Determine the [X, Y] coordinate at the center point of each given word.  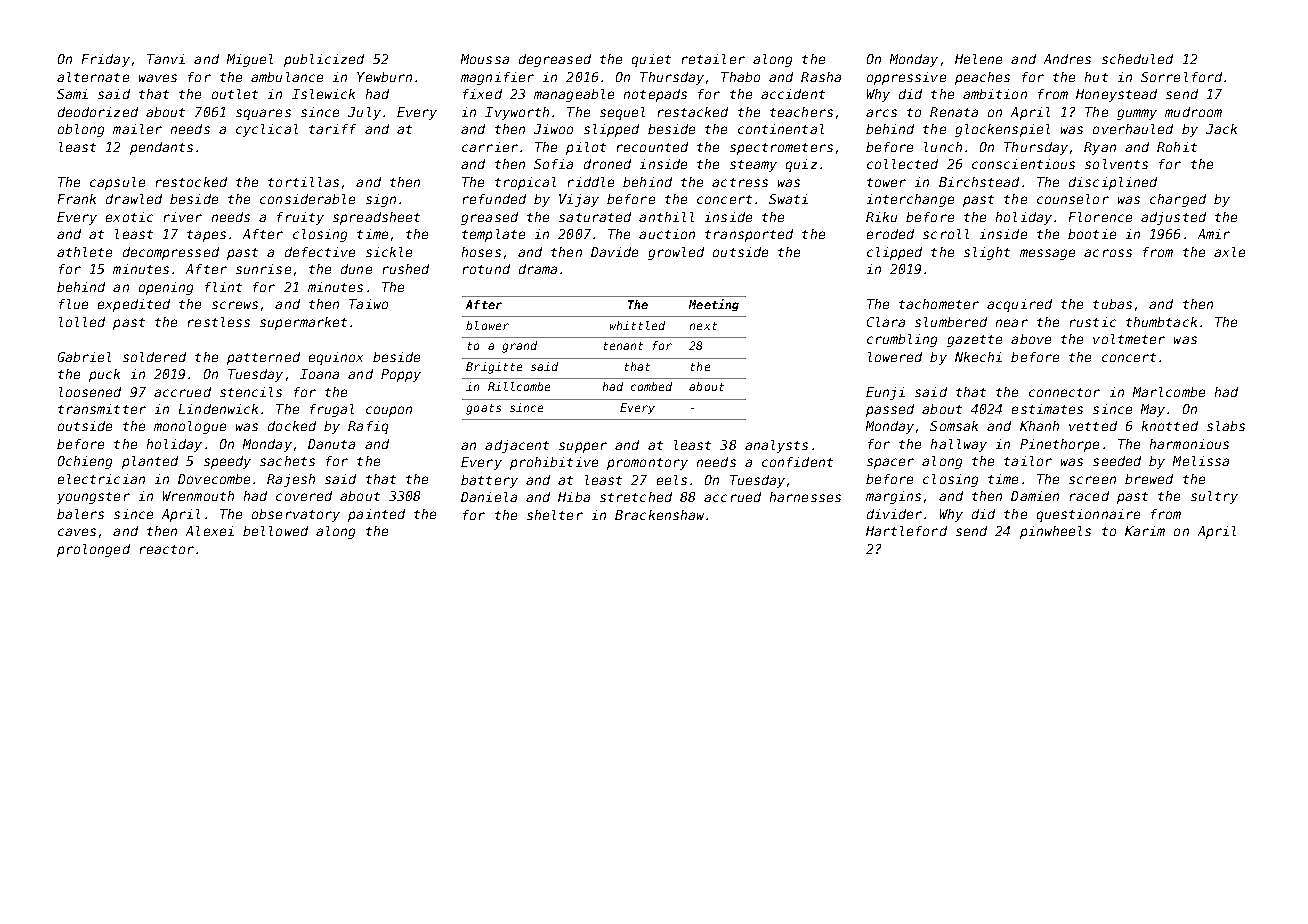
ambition [995, 94]
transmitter [102, 409]
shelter [555, 515]
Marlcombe [1169, 392]
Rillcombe [519, 386]
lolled [82, 322]
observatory [296, 515]
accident [793, 94]
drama [538, 269]
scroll [946, 234]
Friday [106, 60]
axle [1229, 252]
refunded [494, 199]
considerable [307, 199]
